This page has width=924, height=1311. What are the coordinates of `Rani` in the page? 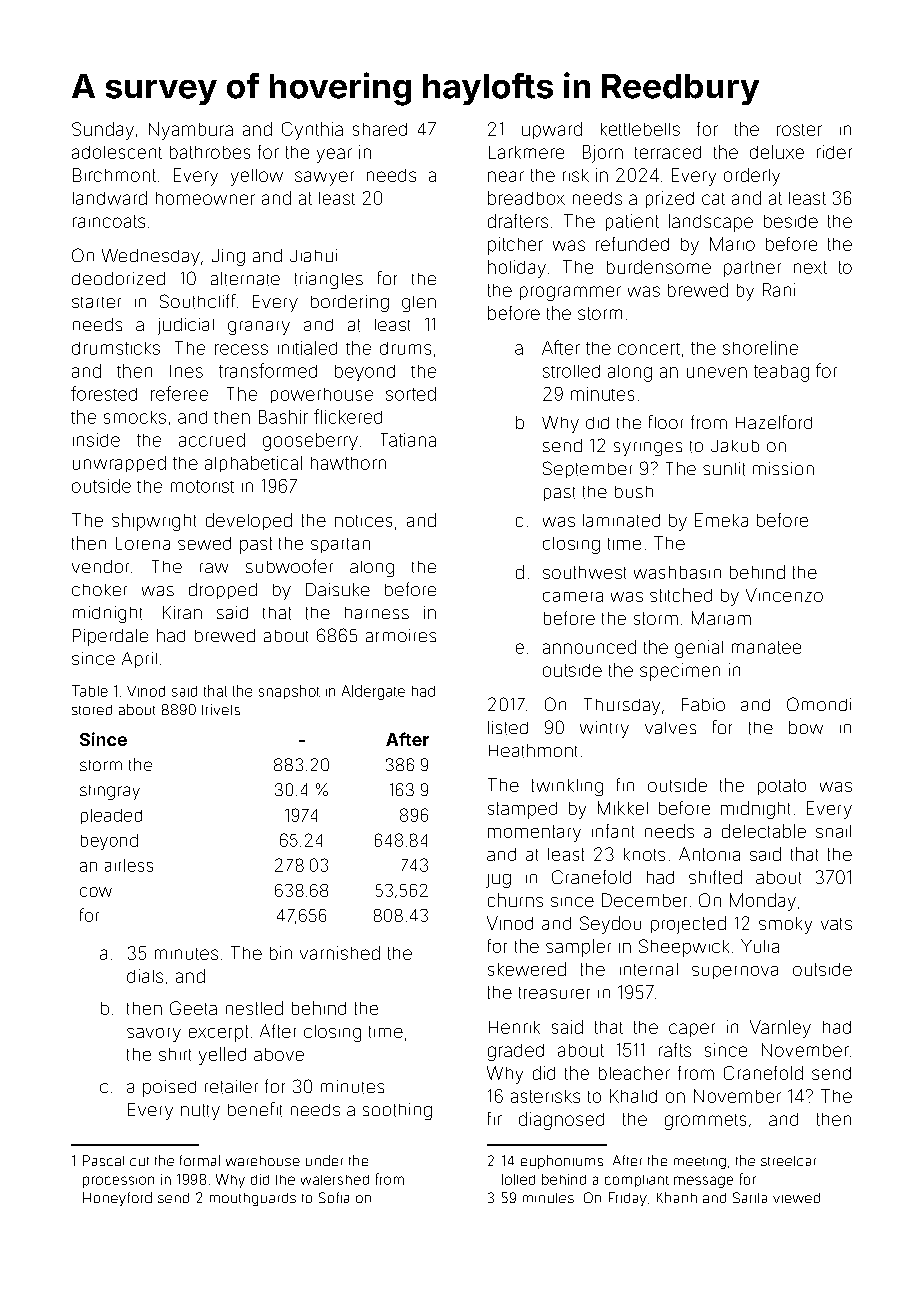 It's located at (779, 290).
